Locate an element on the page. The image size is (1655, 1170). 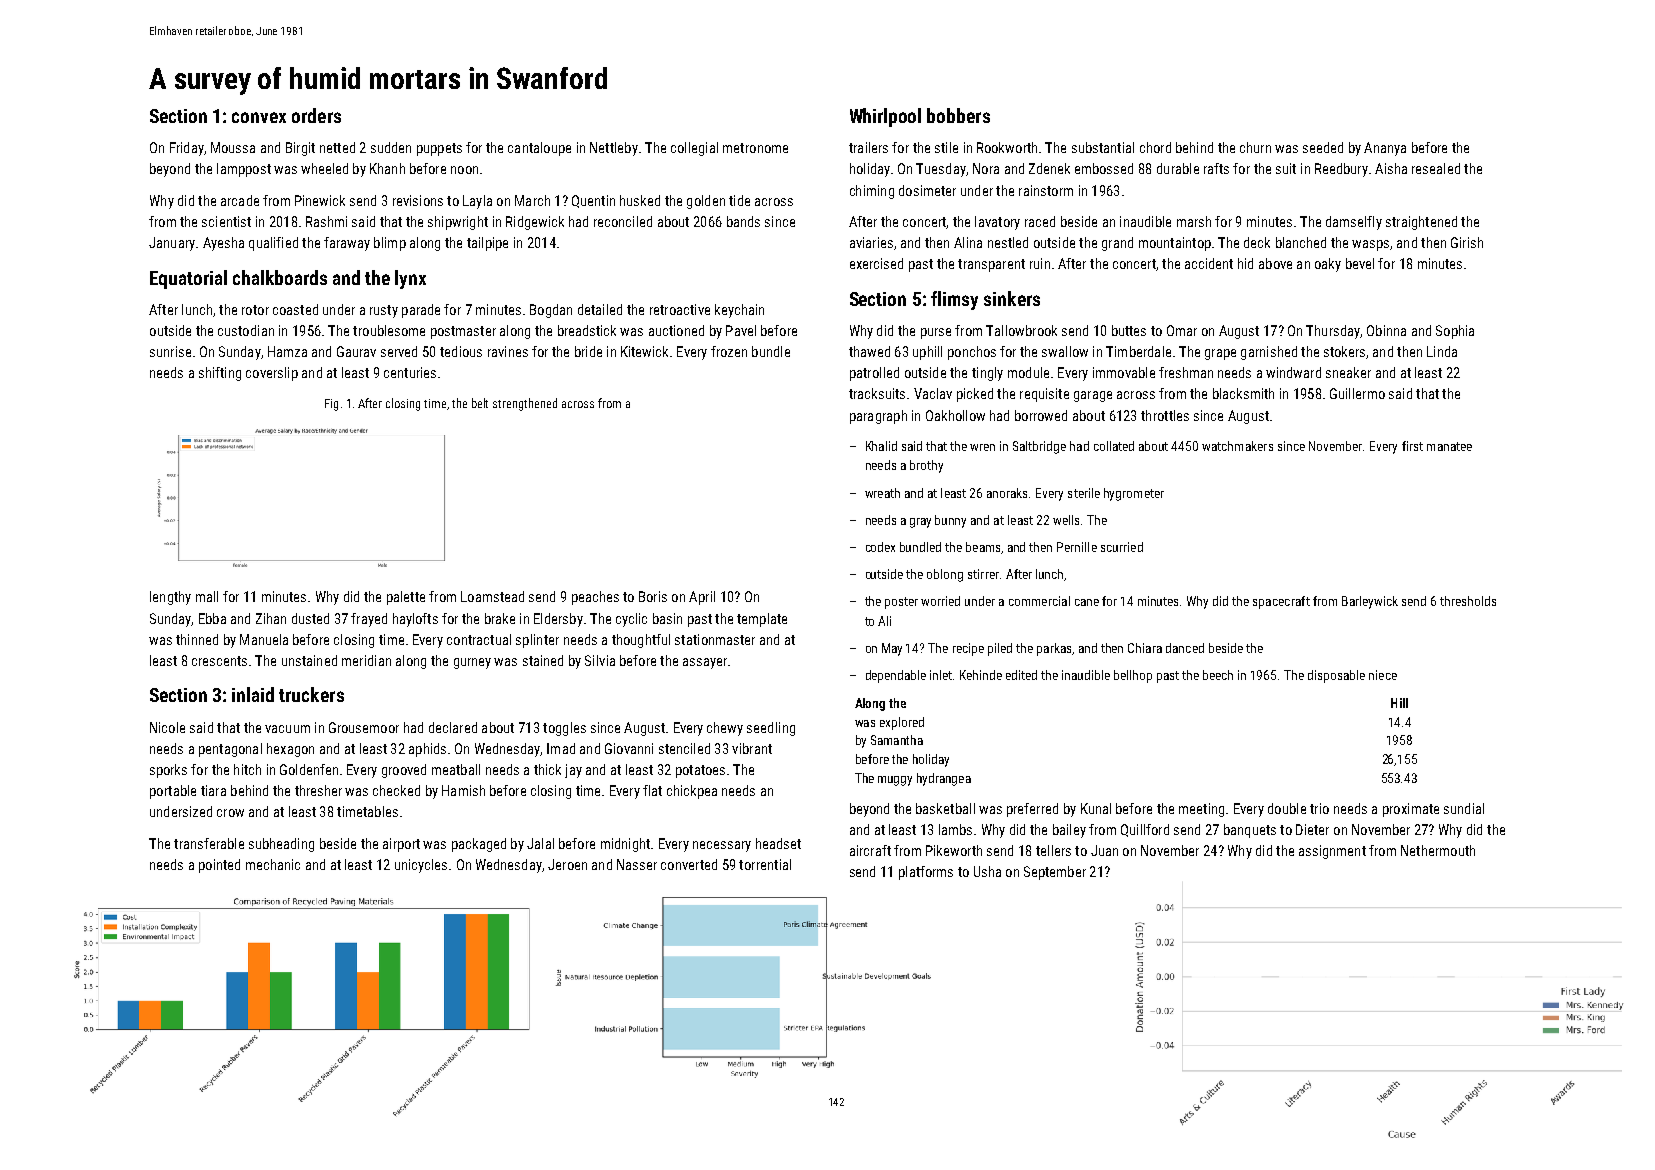
wreath is located at coordinates (882, 493).
